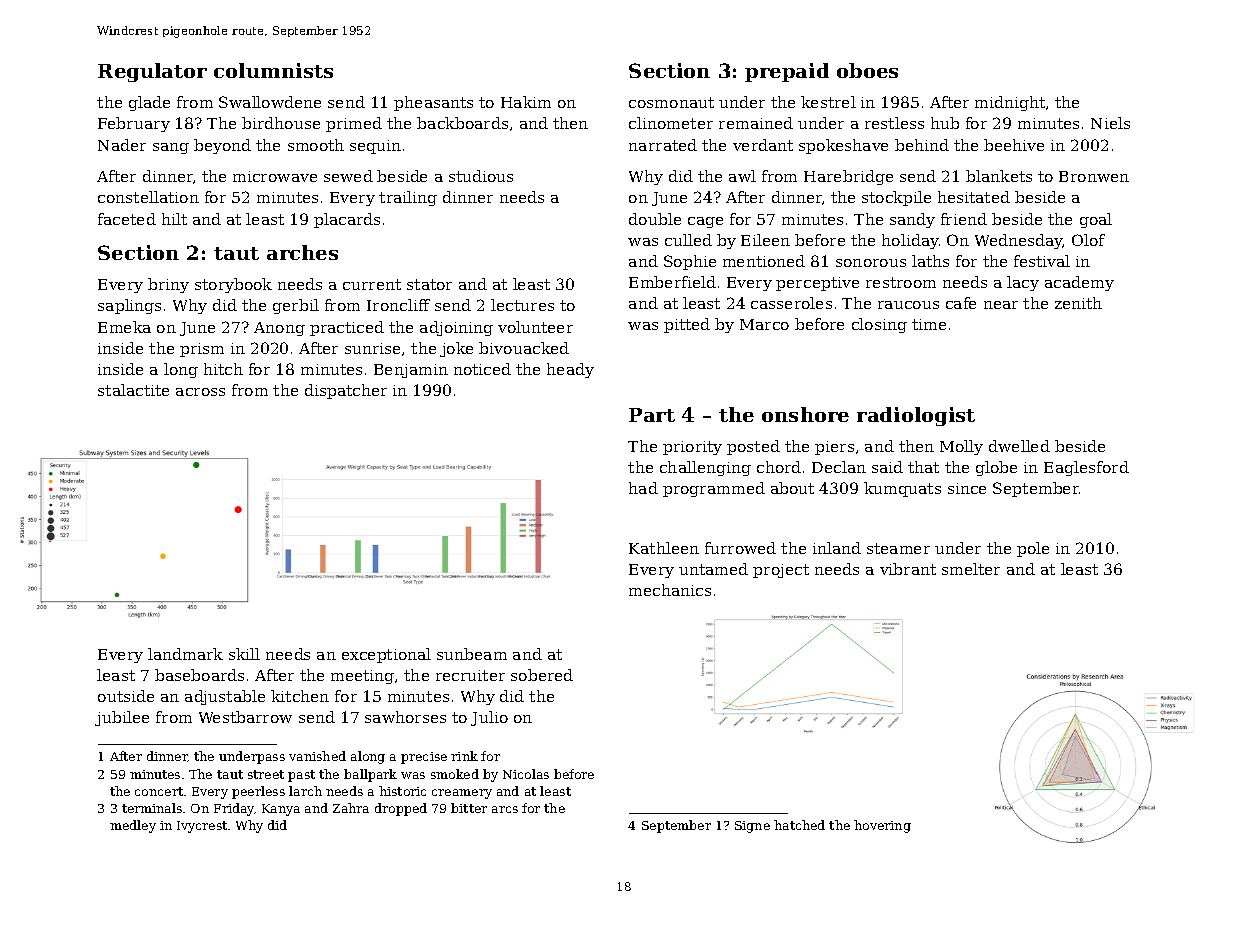  What do you see at coordinates (663, 145) in the screenshot?
I see `narrated` at bounding box center [663, 145].
